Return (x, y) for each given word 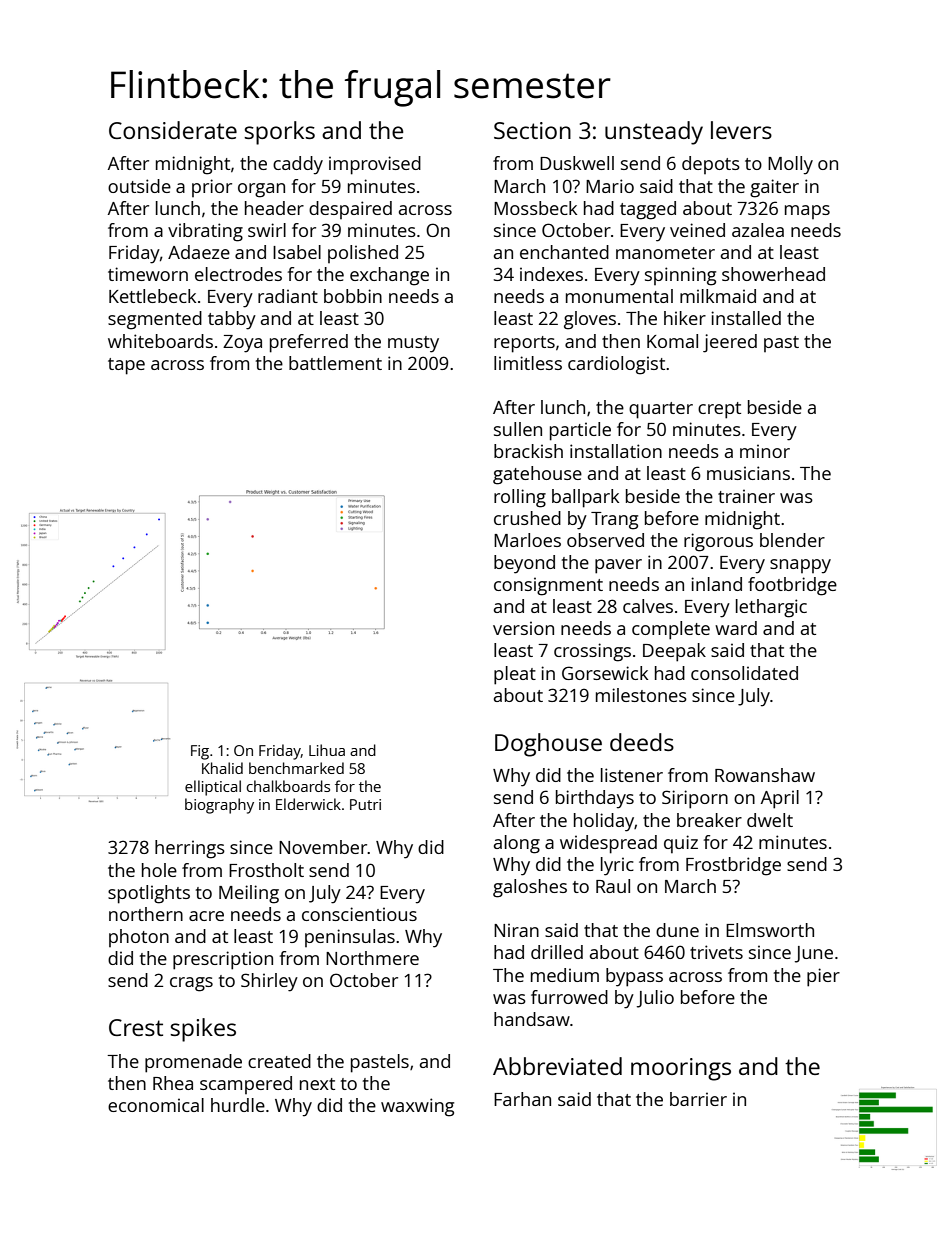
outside (139, 186)
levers (741, 130)
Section (532, 130)
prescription (223, 960)
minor (765, 451)
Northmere (372, 958)
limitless (528, 363)
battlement (335, 363)
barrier (698, 1099)
